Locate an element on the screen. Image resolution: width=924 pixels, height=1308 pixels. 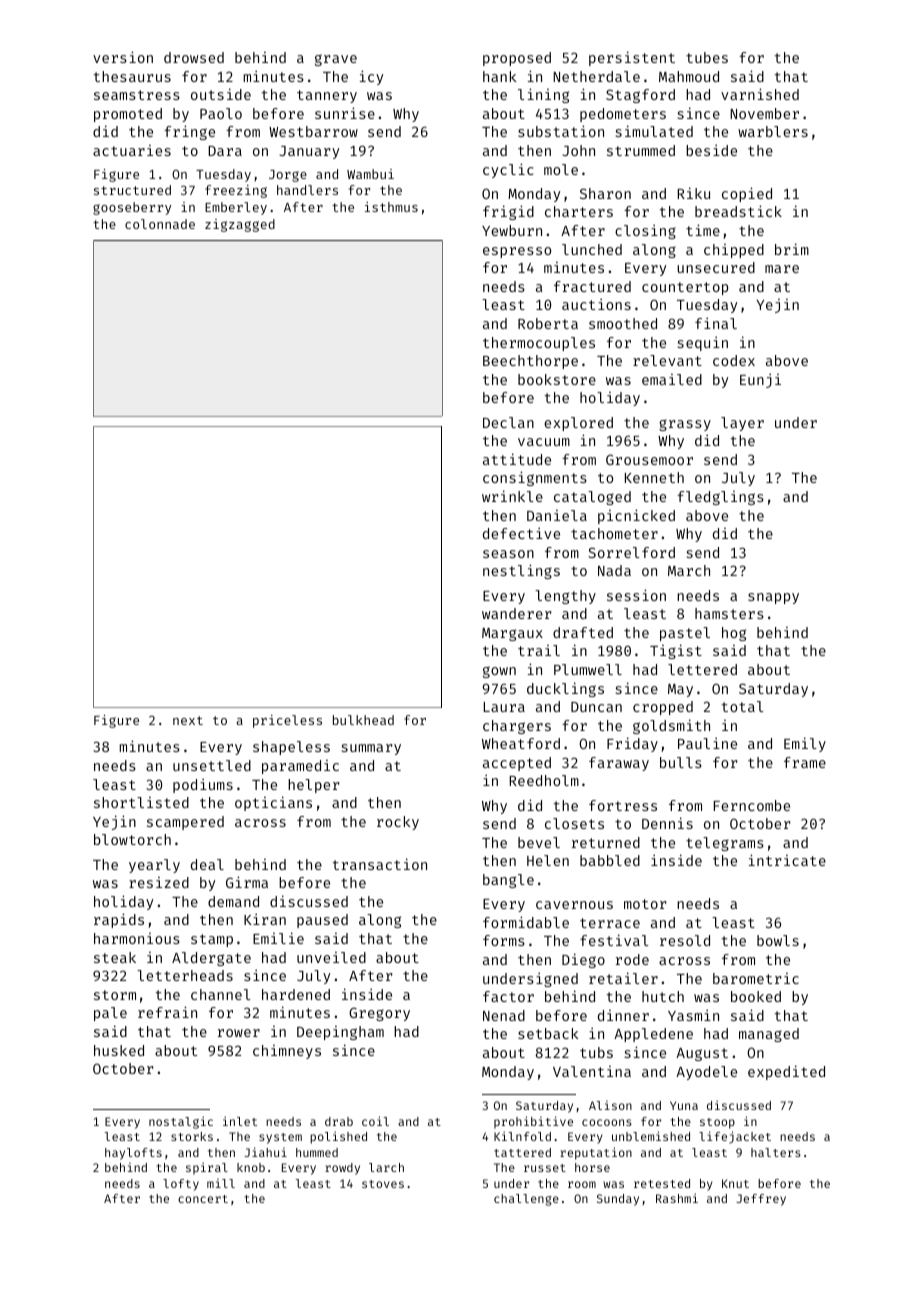
varnished is located at coordinates (760, 94).
